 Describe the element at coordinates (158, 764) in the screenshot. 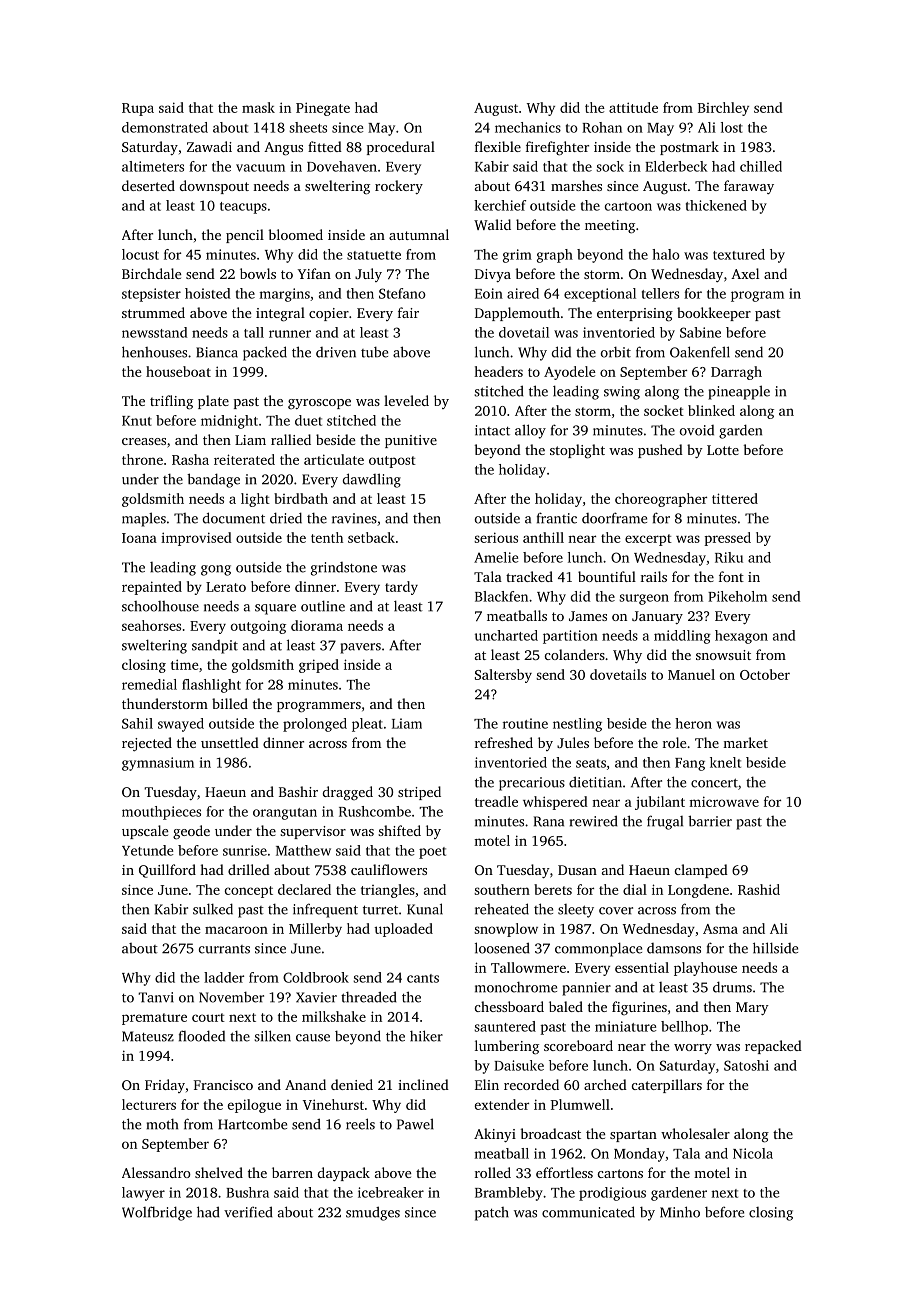

I see `gymnasium` at that location.
